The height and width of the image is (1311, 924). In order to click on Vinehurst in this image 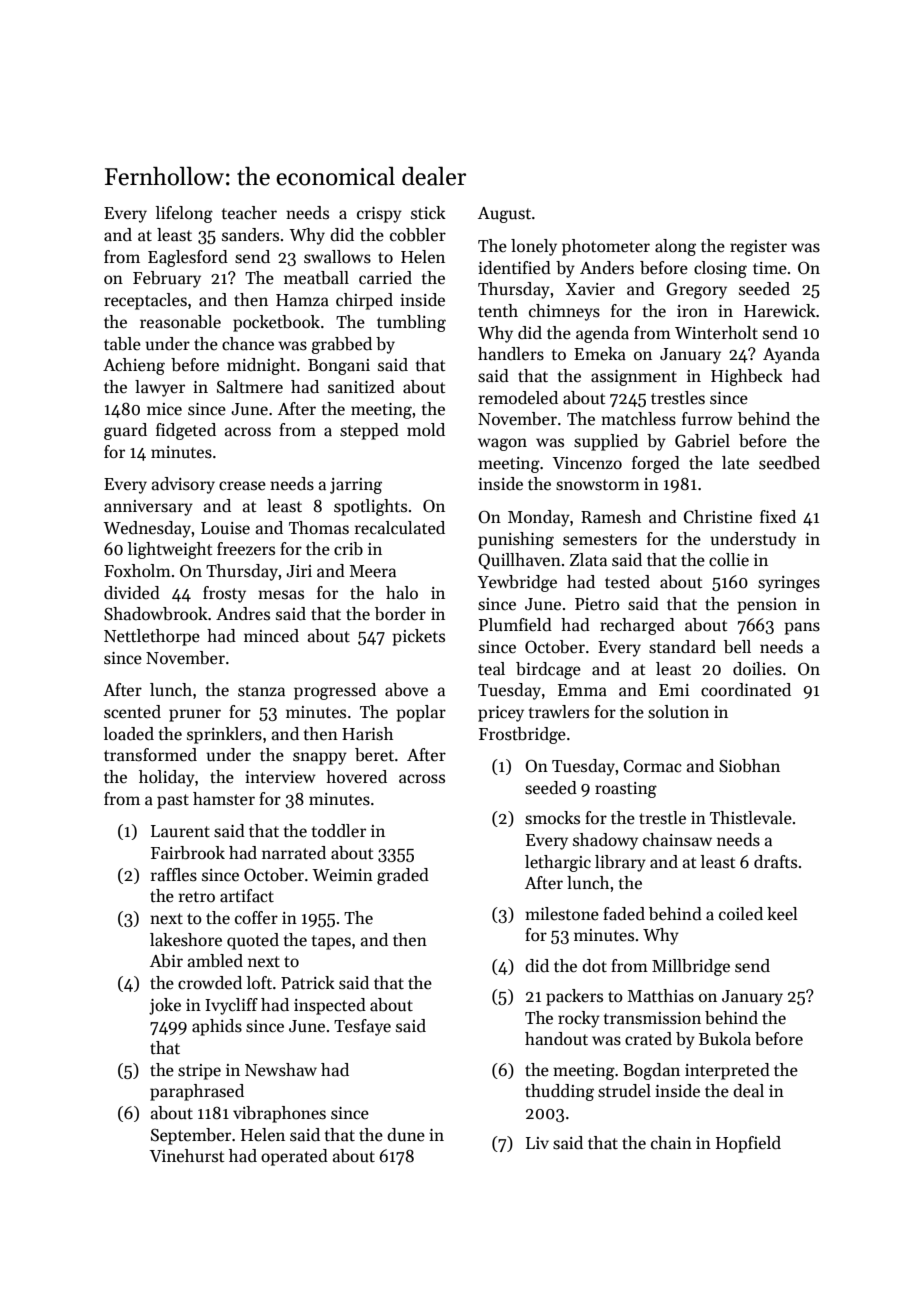, I will do `click(186, 1156)`.
